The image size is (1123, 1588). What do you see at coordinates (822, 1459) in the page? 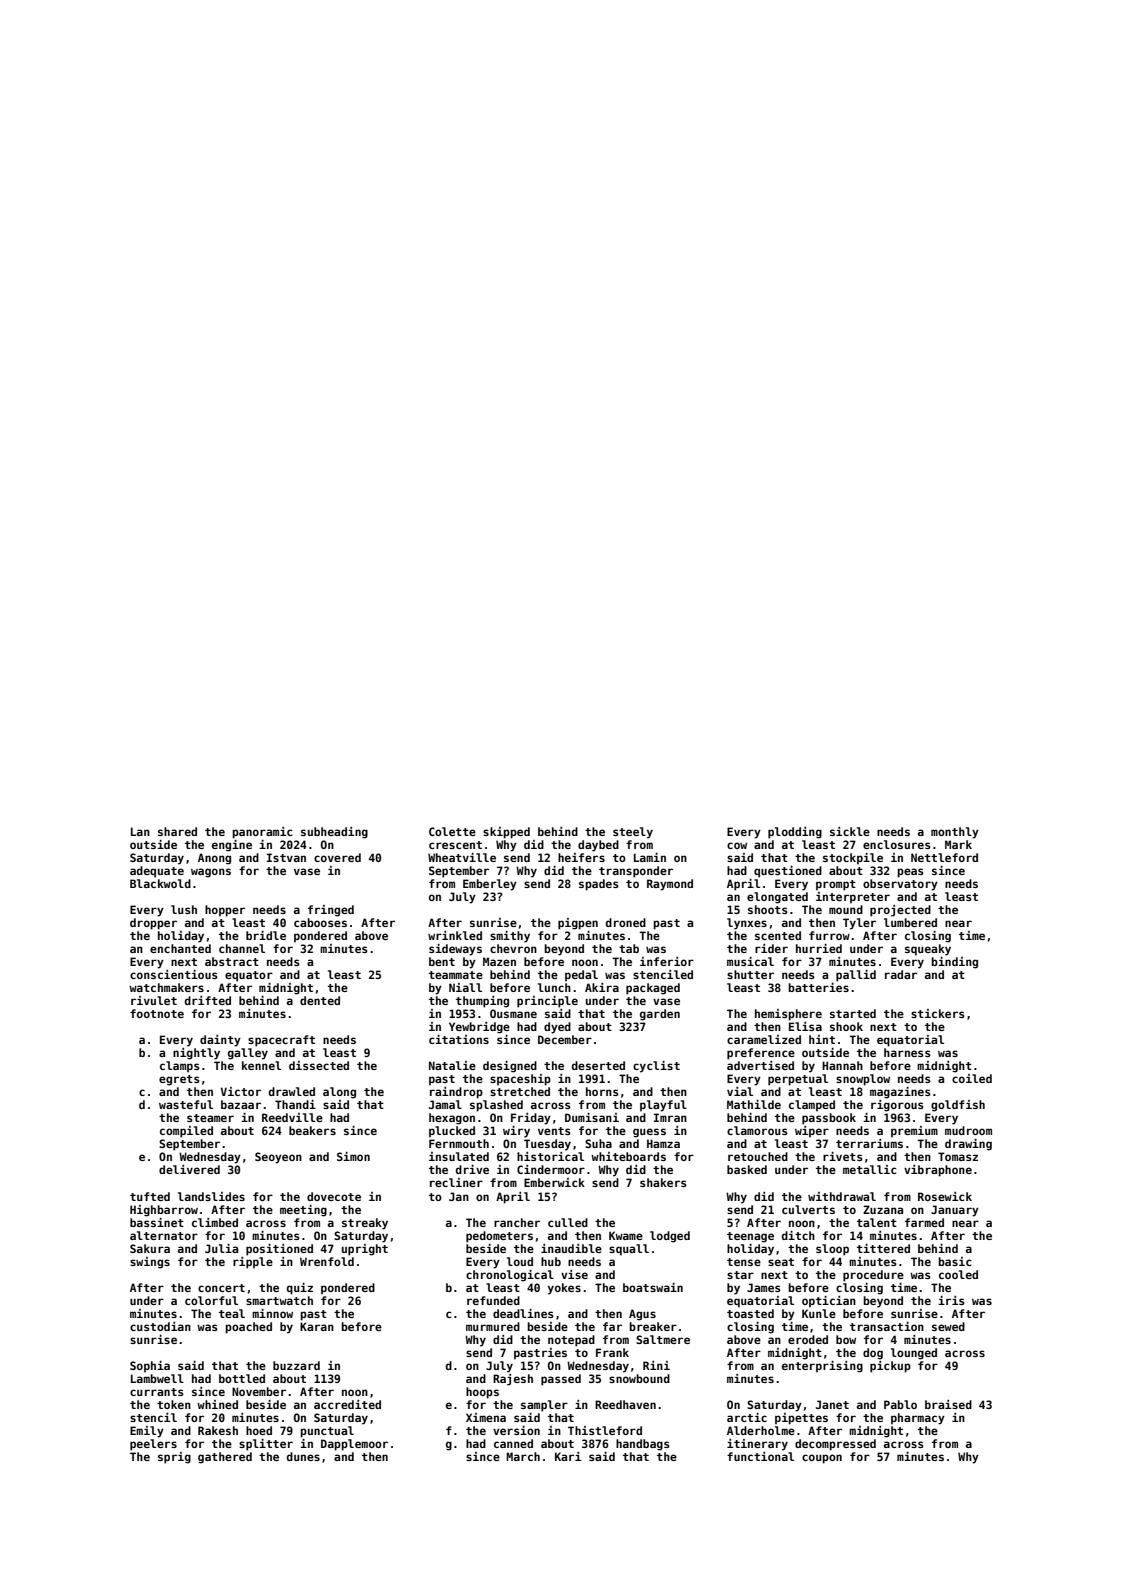
I see `coupon` at bounding box center [822, 1459].
